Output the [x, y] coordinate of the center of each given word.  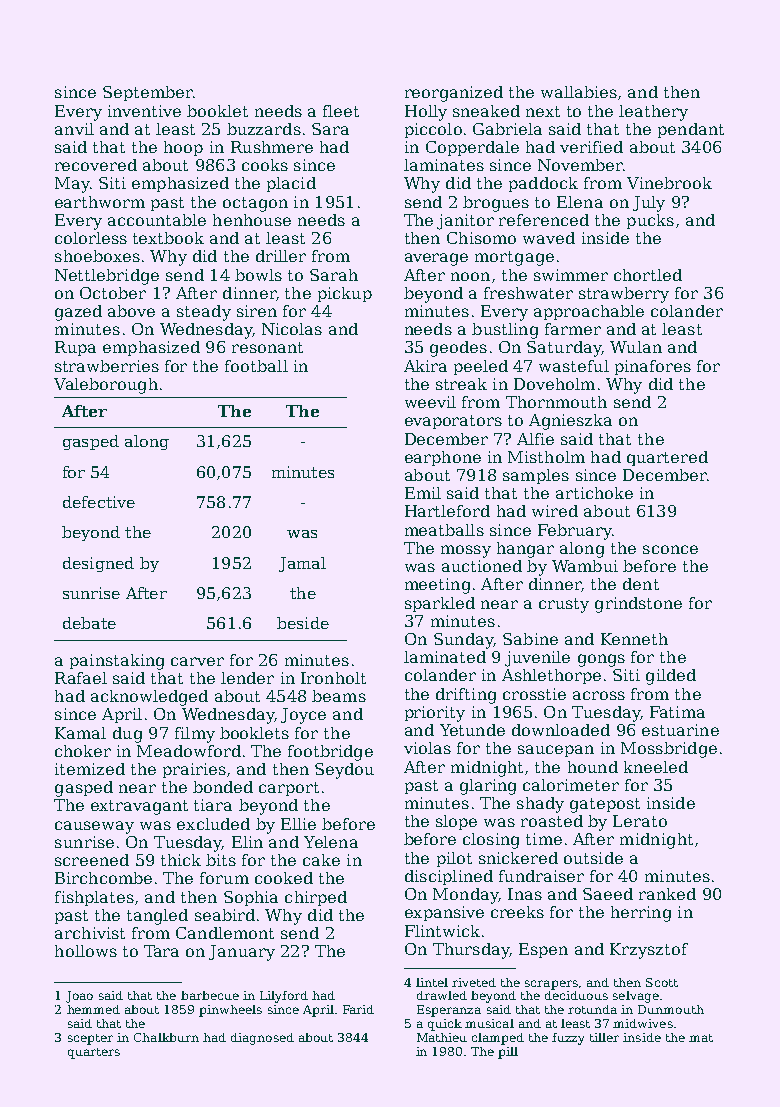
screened [92, 860]
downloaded [561, 730]
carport [289, 789]
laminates [444, 165]
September [148, 93]
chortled [648, 275]
